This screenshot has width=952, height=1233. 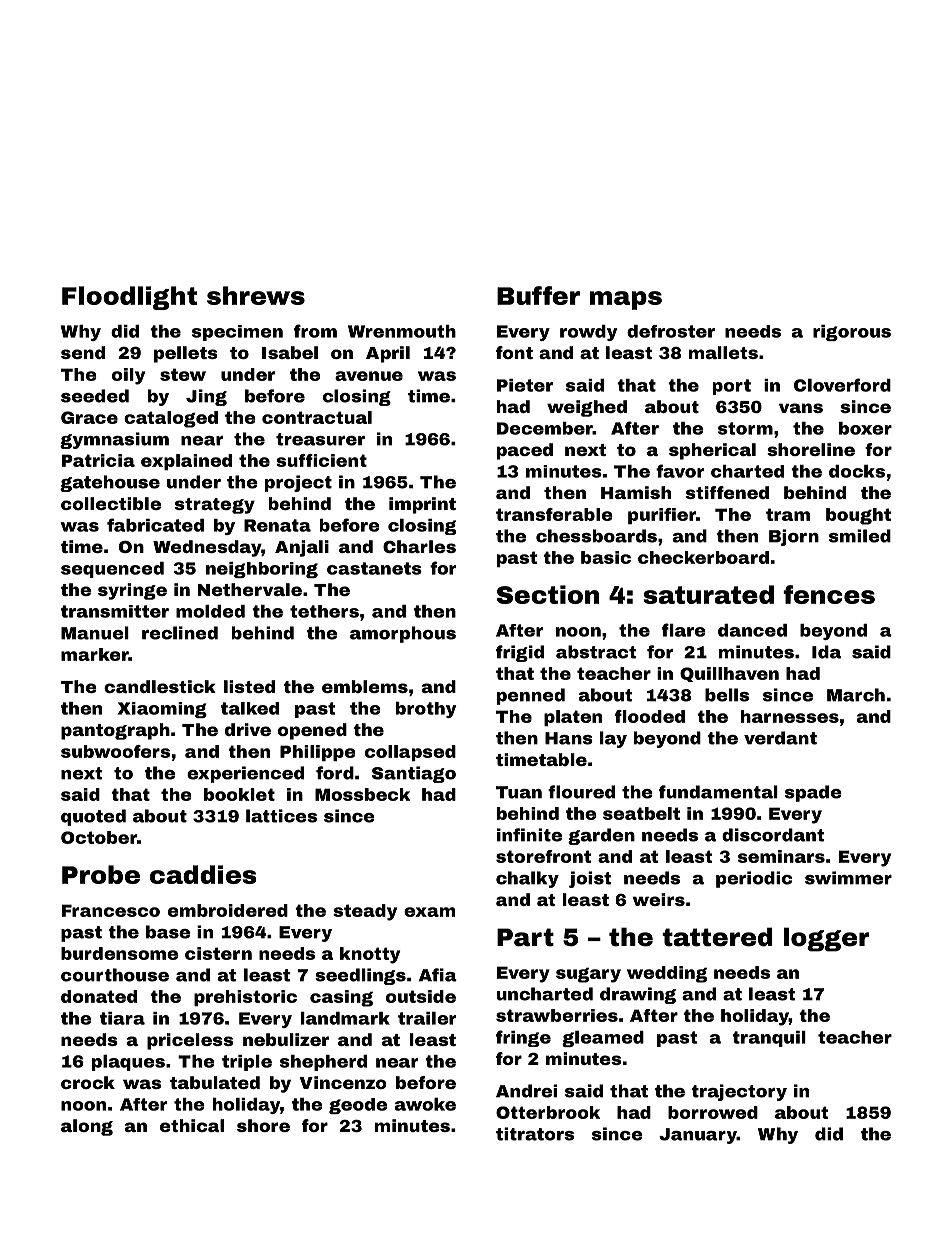 I want to click on amorphous, so click(x=403, y=634).
